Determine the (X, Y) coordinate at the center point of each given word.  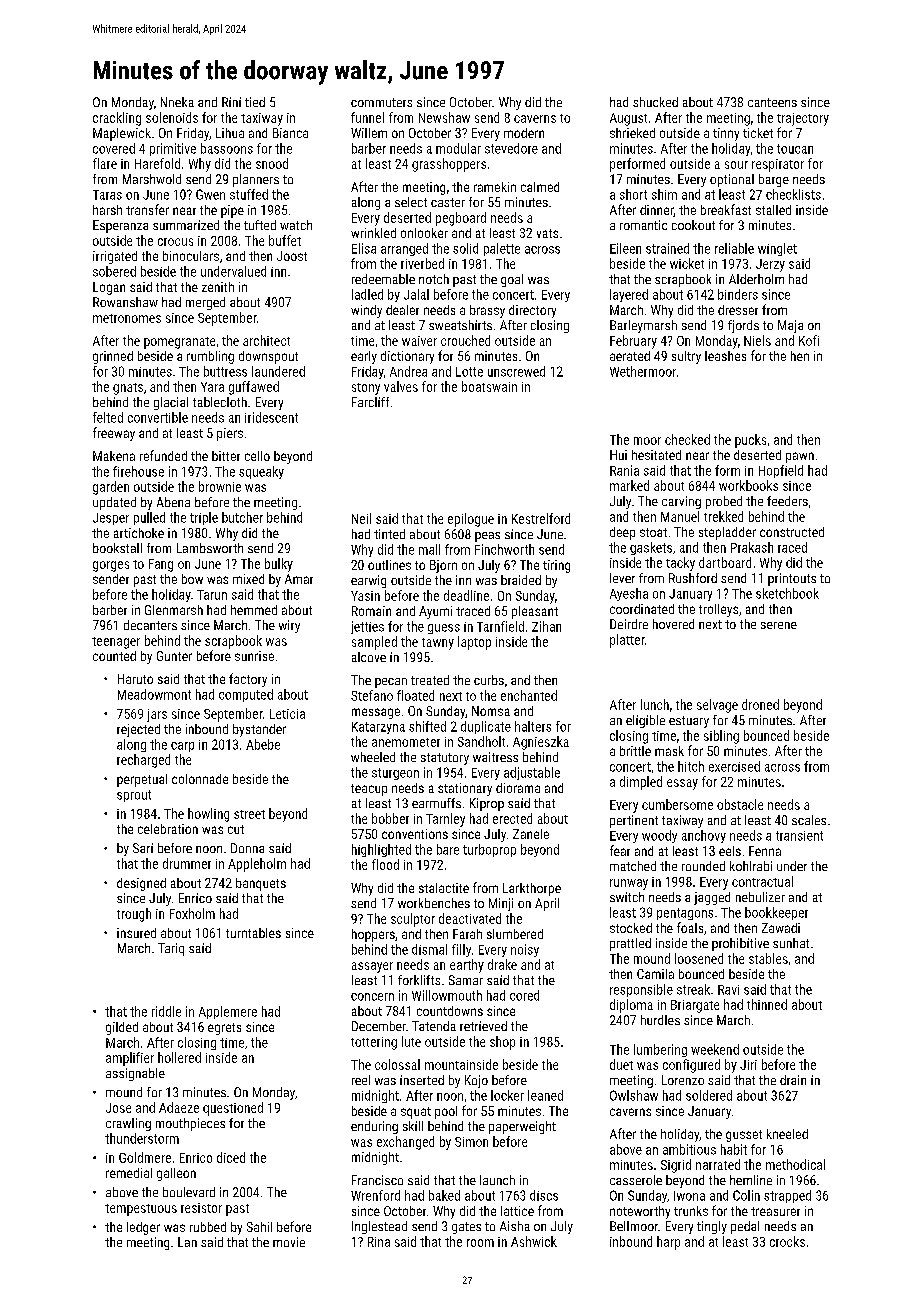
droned (760, 704)
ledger (143, 1228)
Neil (361, 518)
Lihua (230, 133)
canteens (772, 102)
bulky (279, 565)
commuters (381, 102)
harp (668, 1243)
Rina (379, 1242)
